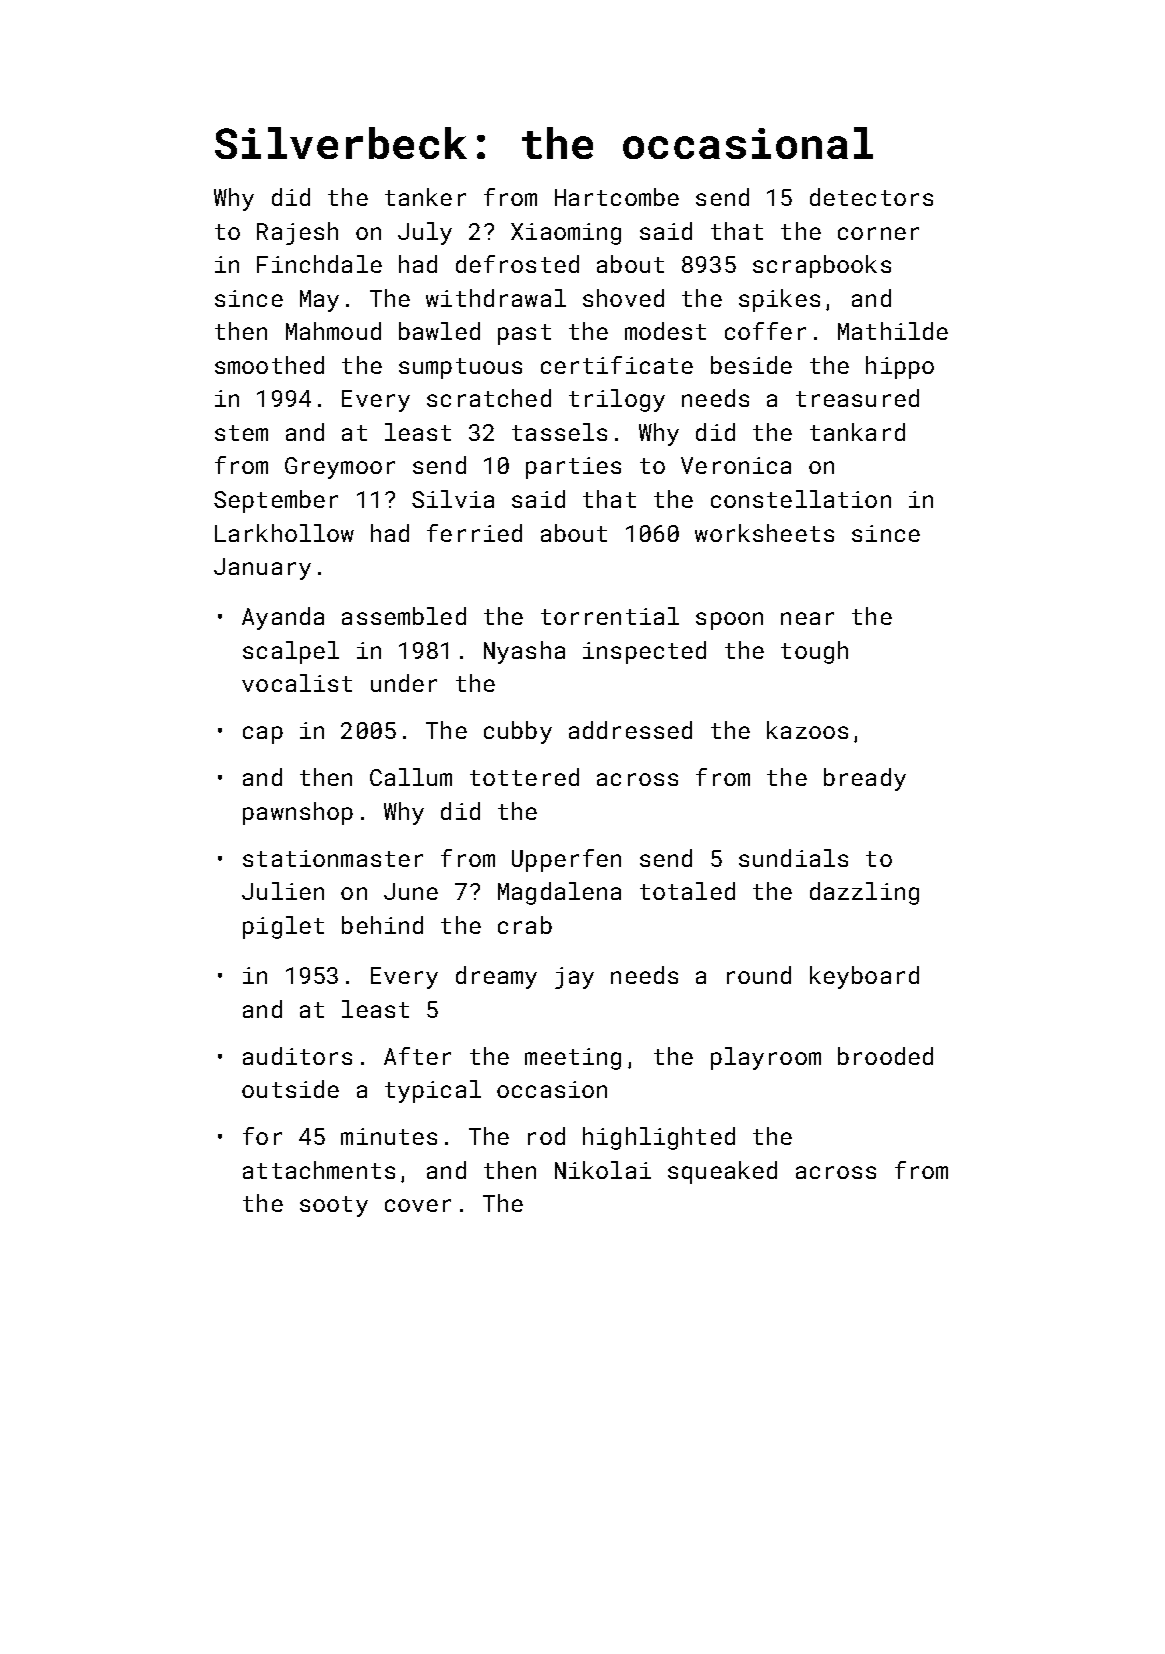 This page has width=1165, height=1654. What do you see at coordinates (389, 1136) in the page?
I see `minutes` at bounding box center [389, 1136].
